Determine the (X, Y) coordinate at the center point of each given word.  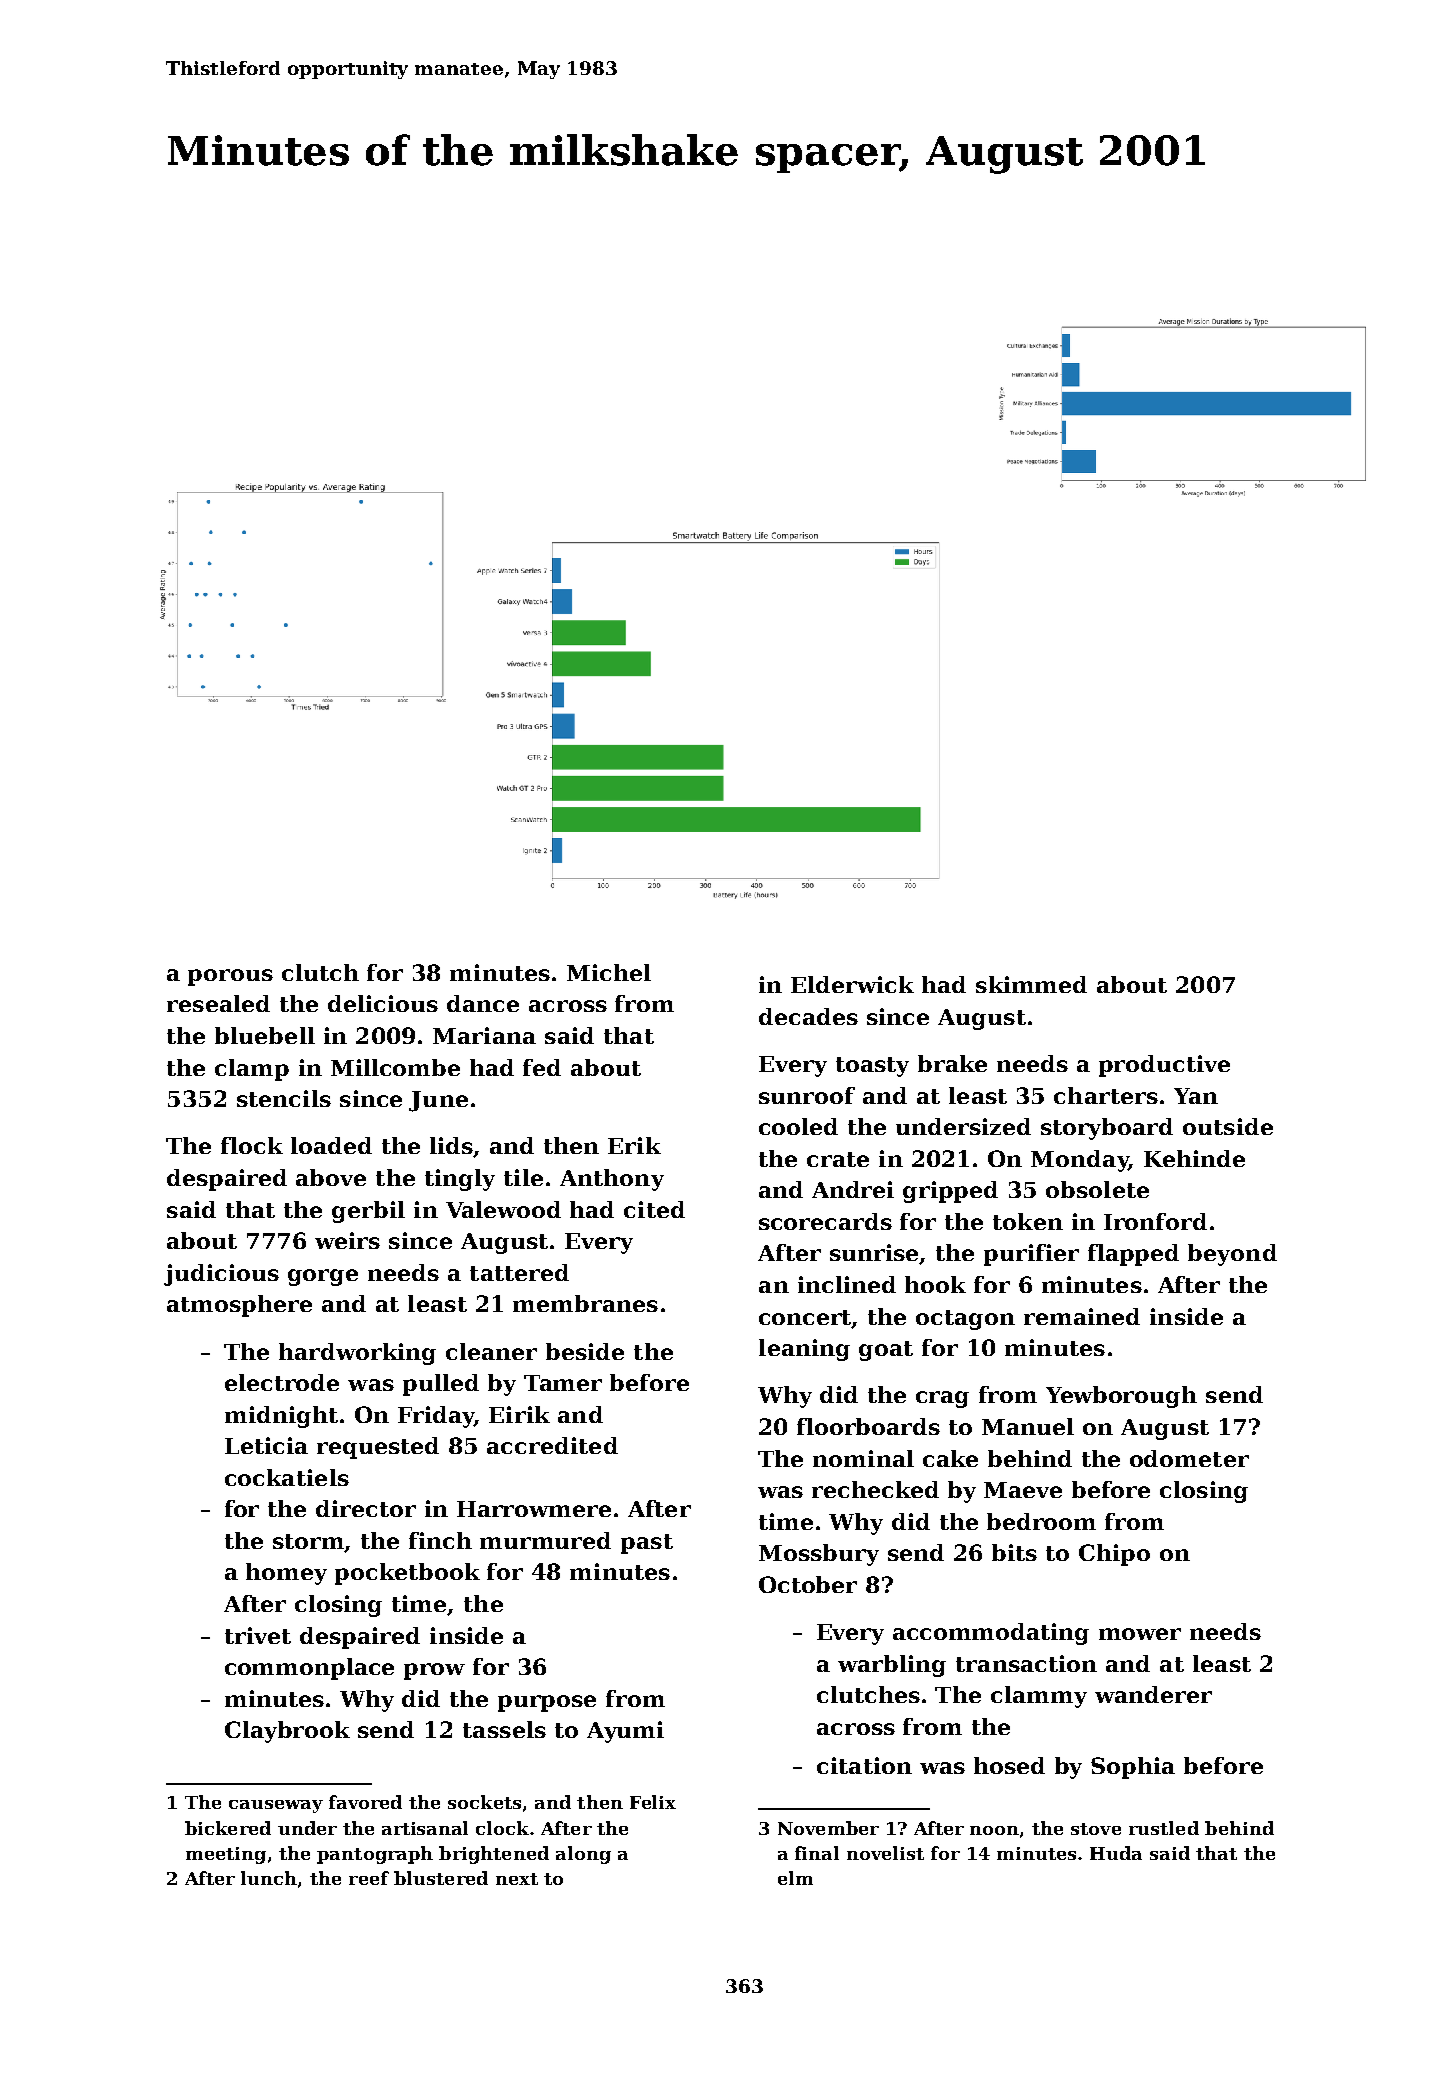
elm (795, 1878)
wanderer (1153, 1694)
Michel (609, 972)
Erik (634, 1145)
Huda (1116, 1853)
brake (952, 1063)
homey (286, 1574)
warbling (892, 1666)
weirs (347, 1240)
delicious (383, 1003)
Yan (1196, 1096)
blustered (441, 1878)
